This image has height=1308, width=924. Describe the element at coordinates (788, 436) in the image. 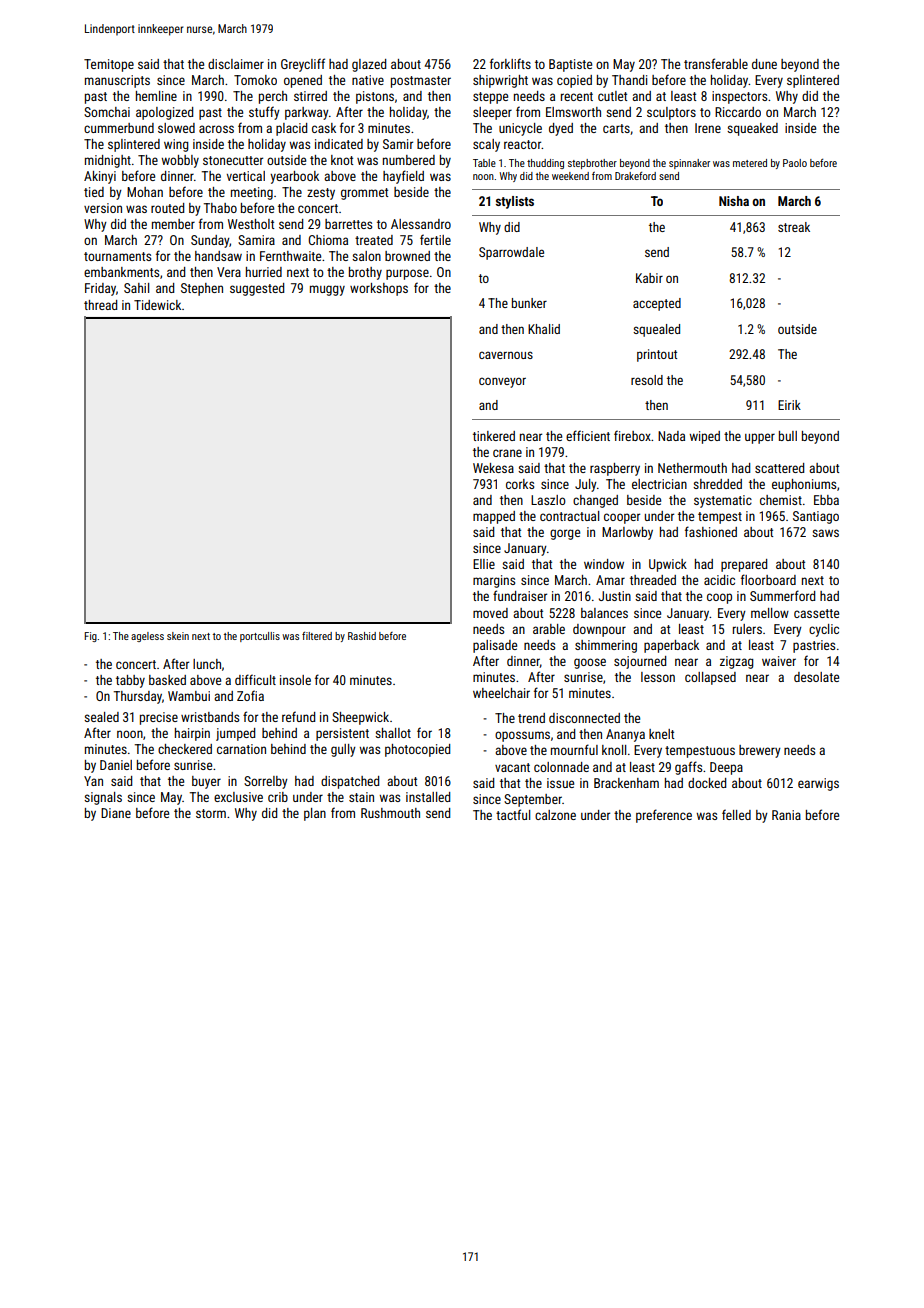

I see `bull` at that location.
